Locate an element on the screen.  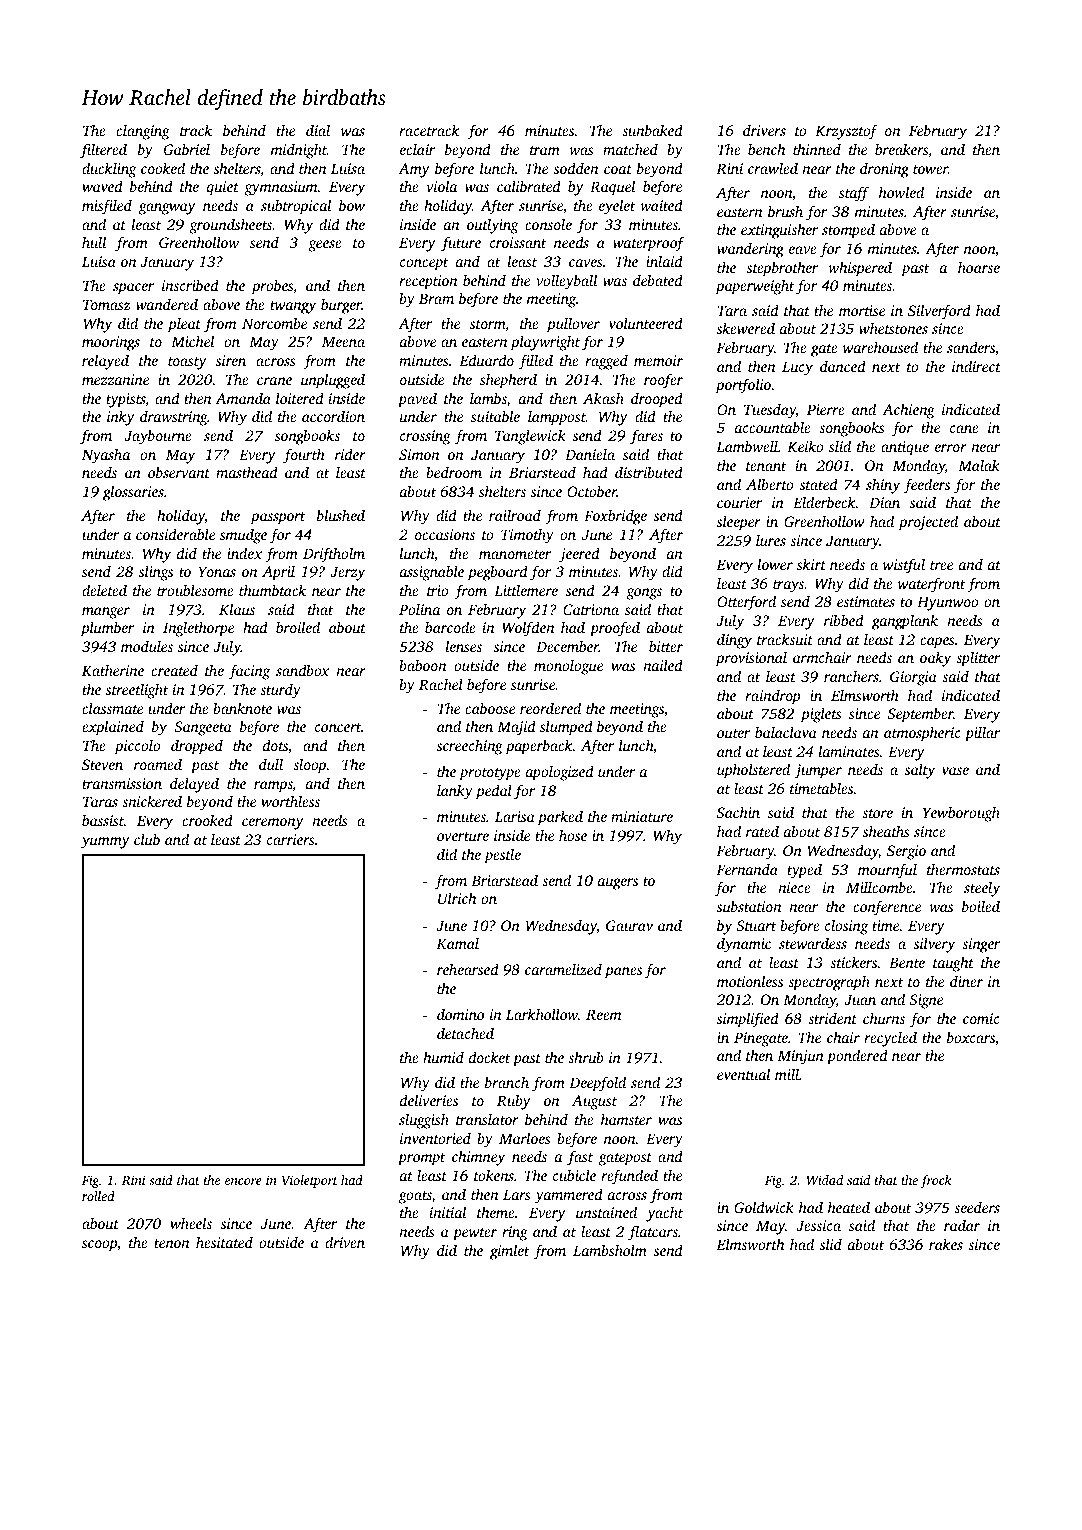
rolled is located at coordinates (98, 1196).
